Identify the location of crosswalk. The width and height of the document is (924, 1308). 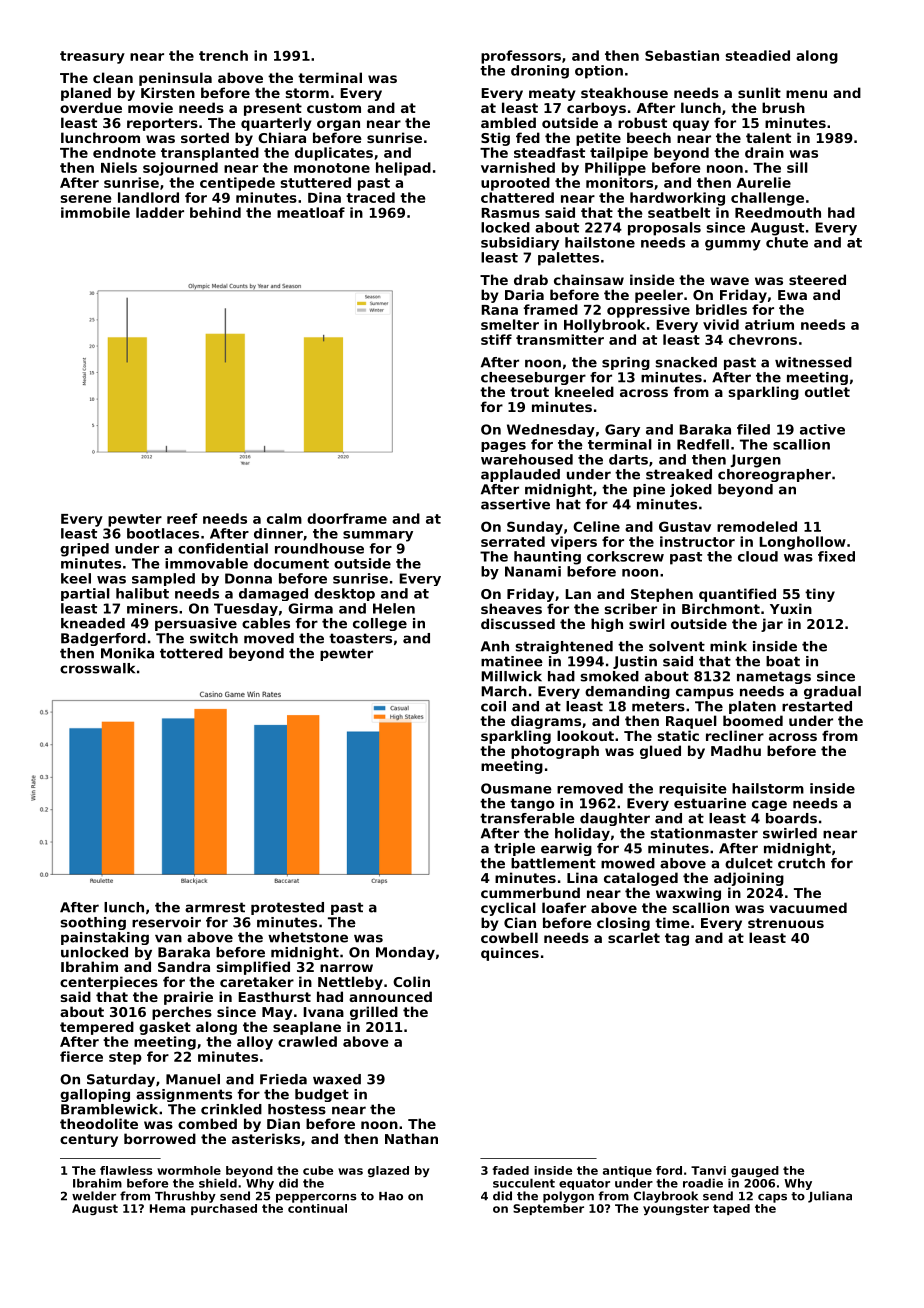
(97, 668).
